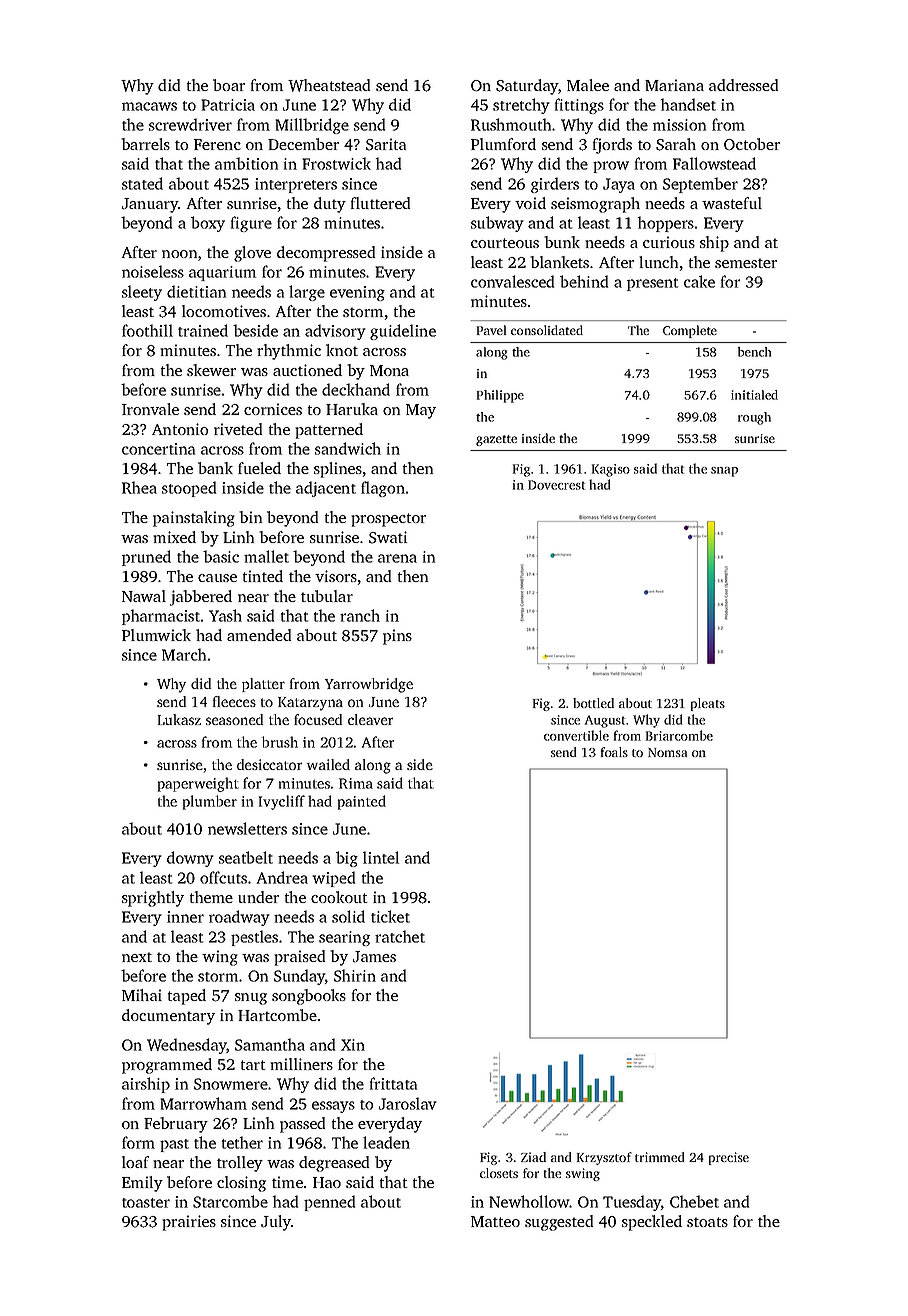  What do you see at coordinates (562, 242) in the image?
I see `bunk` at bounding box center [562, 242].
